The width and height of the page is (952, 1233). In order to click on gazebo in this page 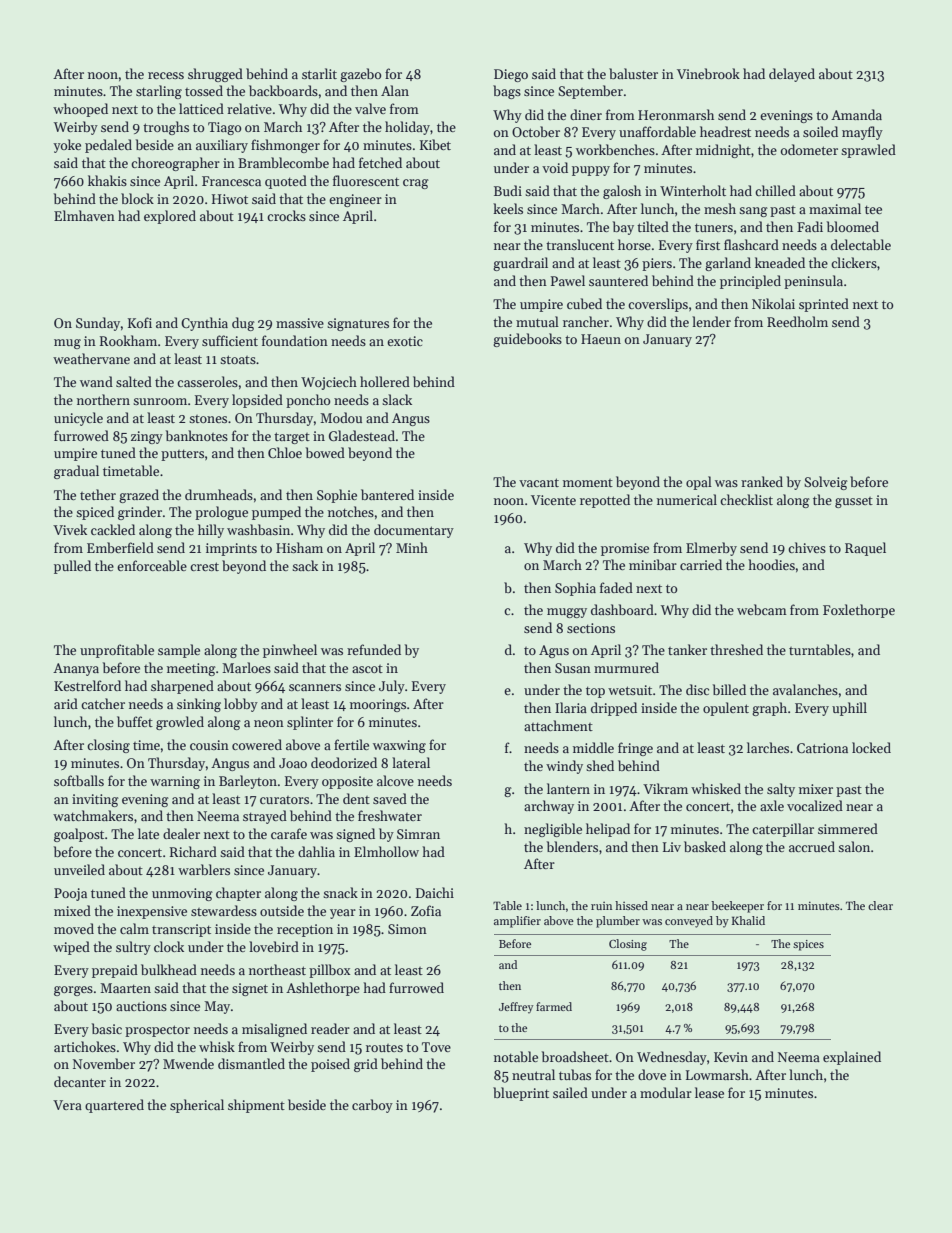, I will do `click(360, 75)`.
